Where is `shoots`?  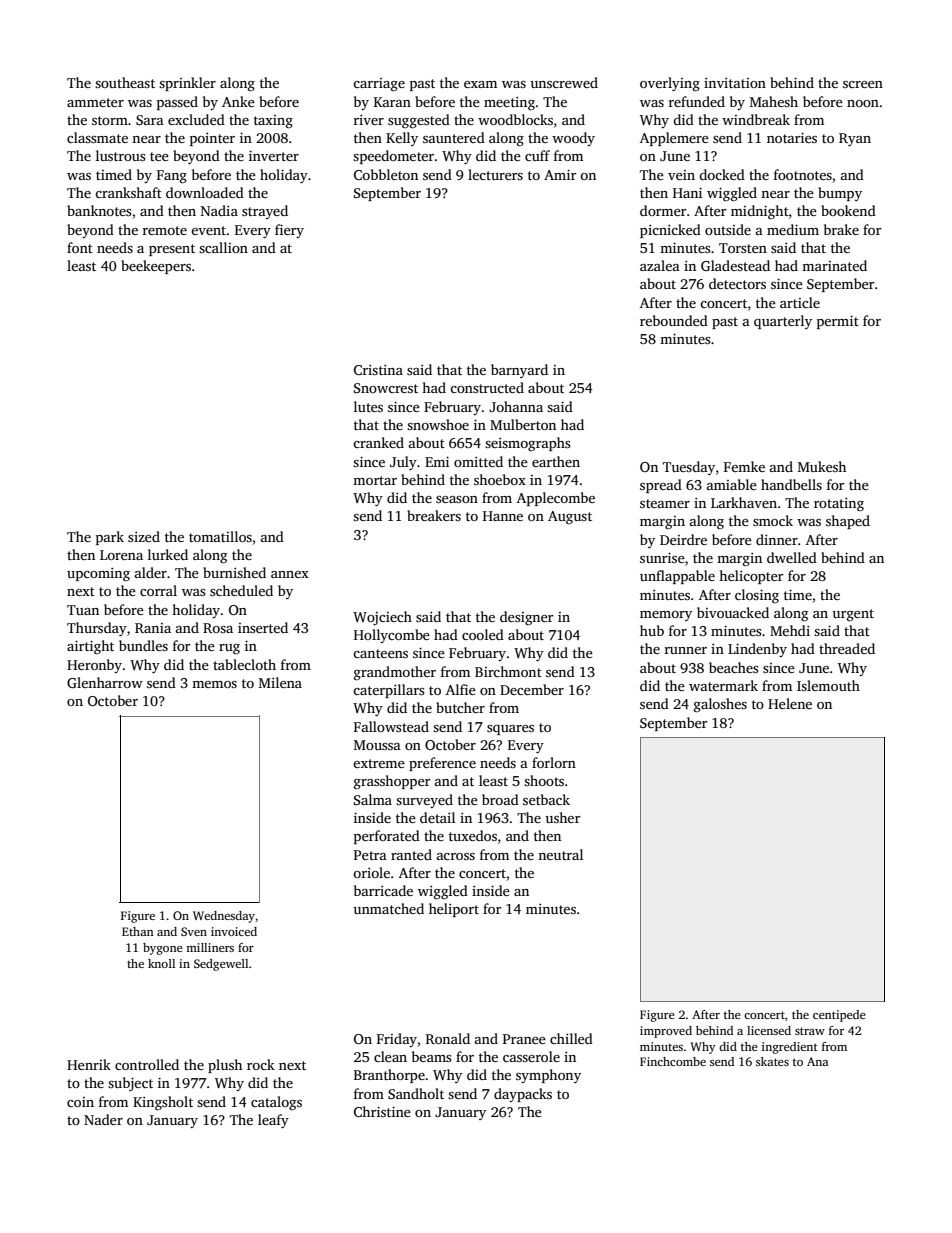
shoots is located at coordinates (544, 780).
